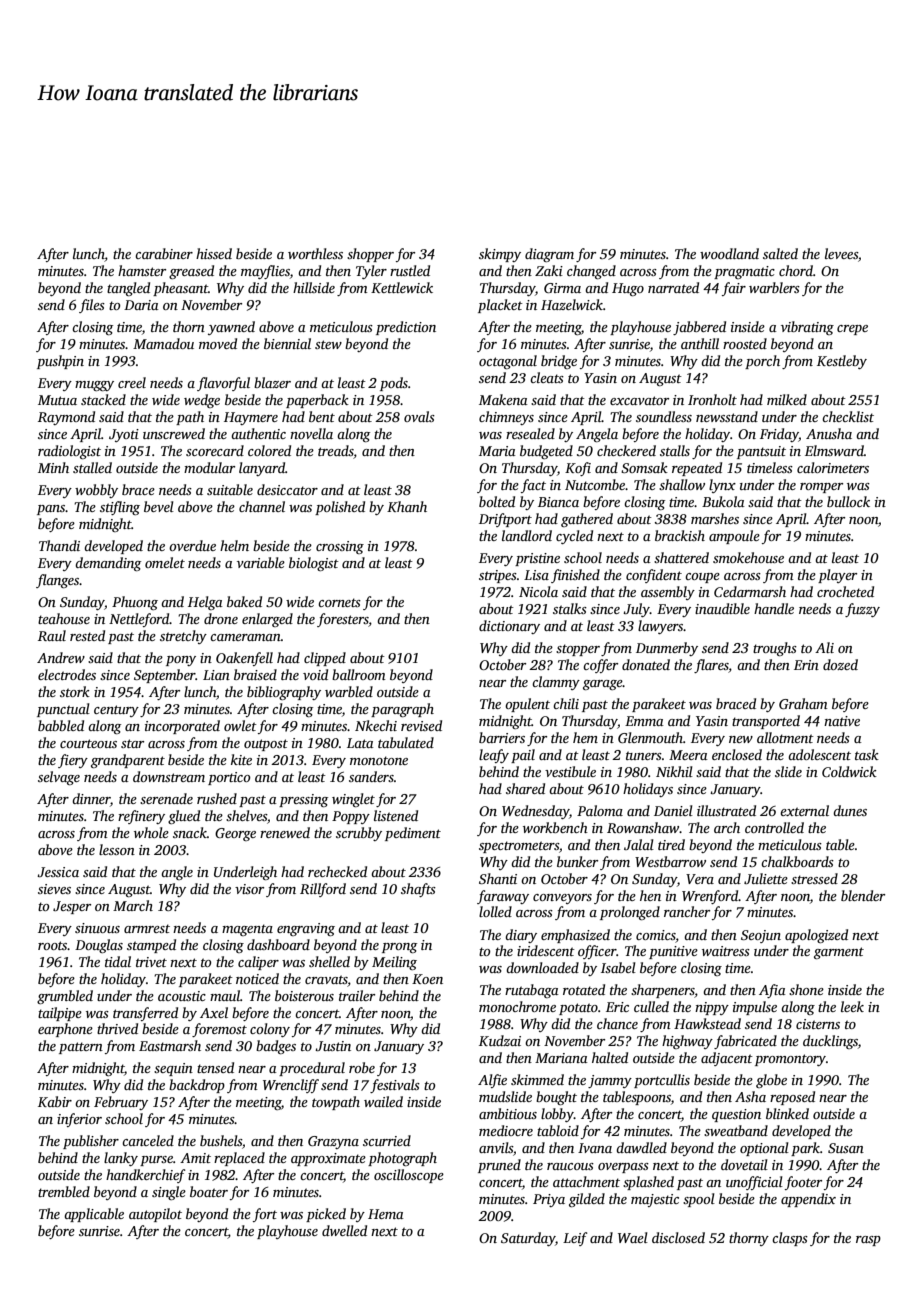 This page has width=924, height=1308. I want to click on sequin, so click(173, 1069).
